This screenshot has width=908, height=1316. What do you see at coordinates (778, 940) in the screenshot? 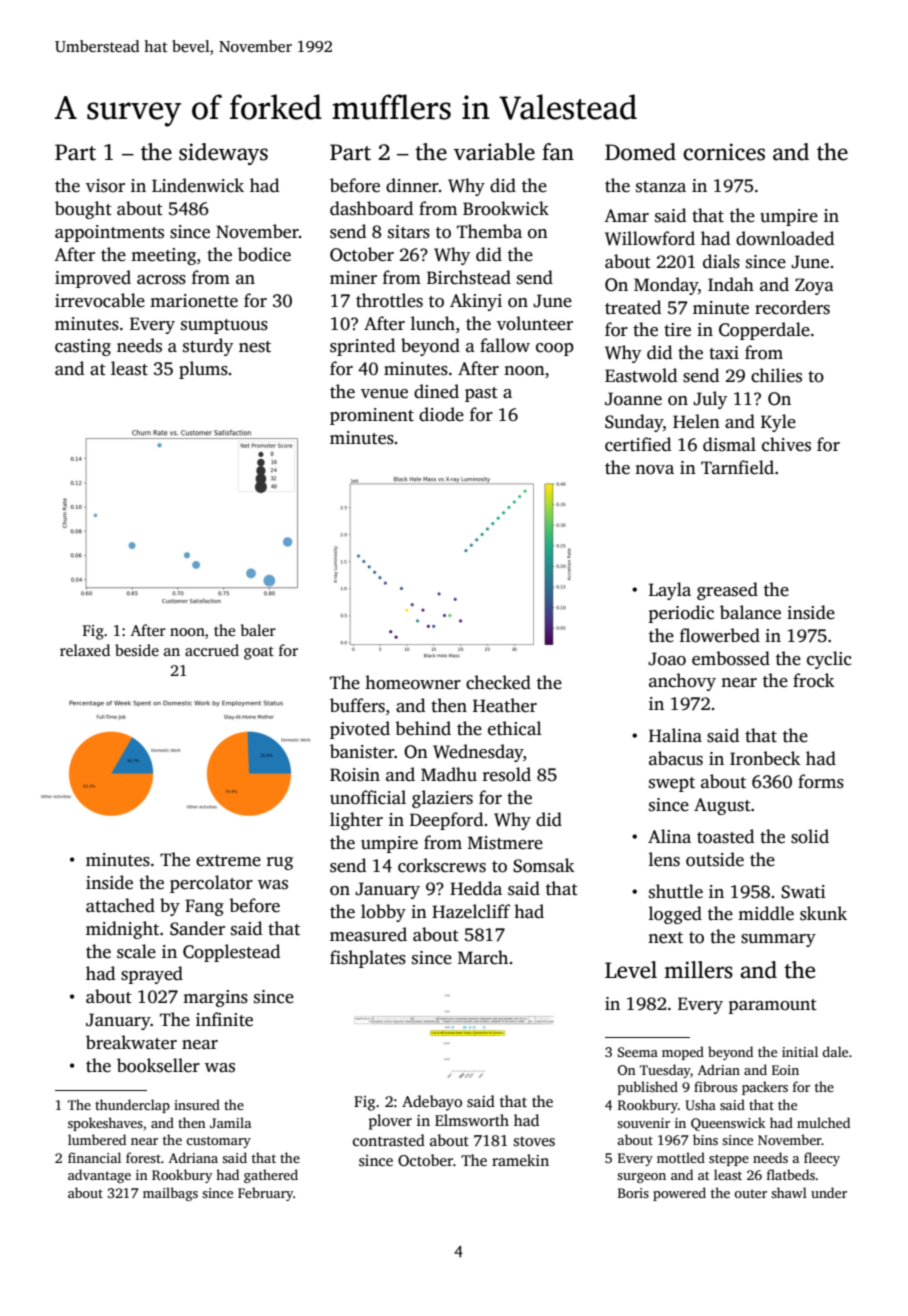
I see `summary` at bounding box center [778, 940].
